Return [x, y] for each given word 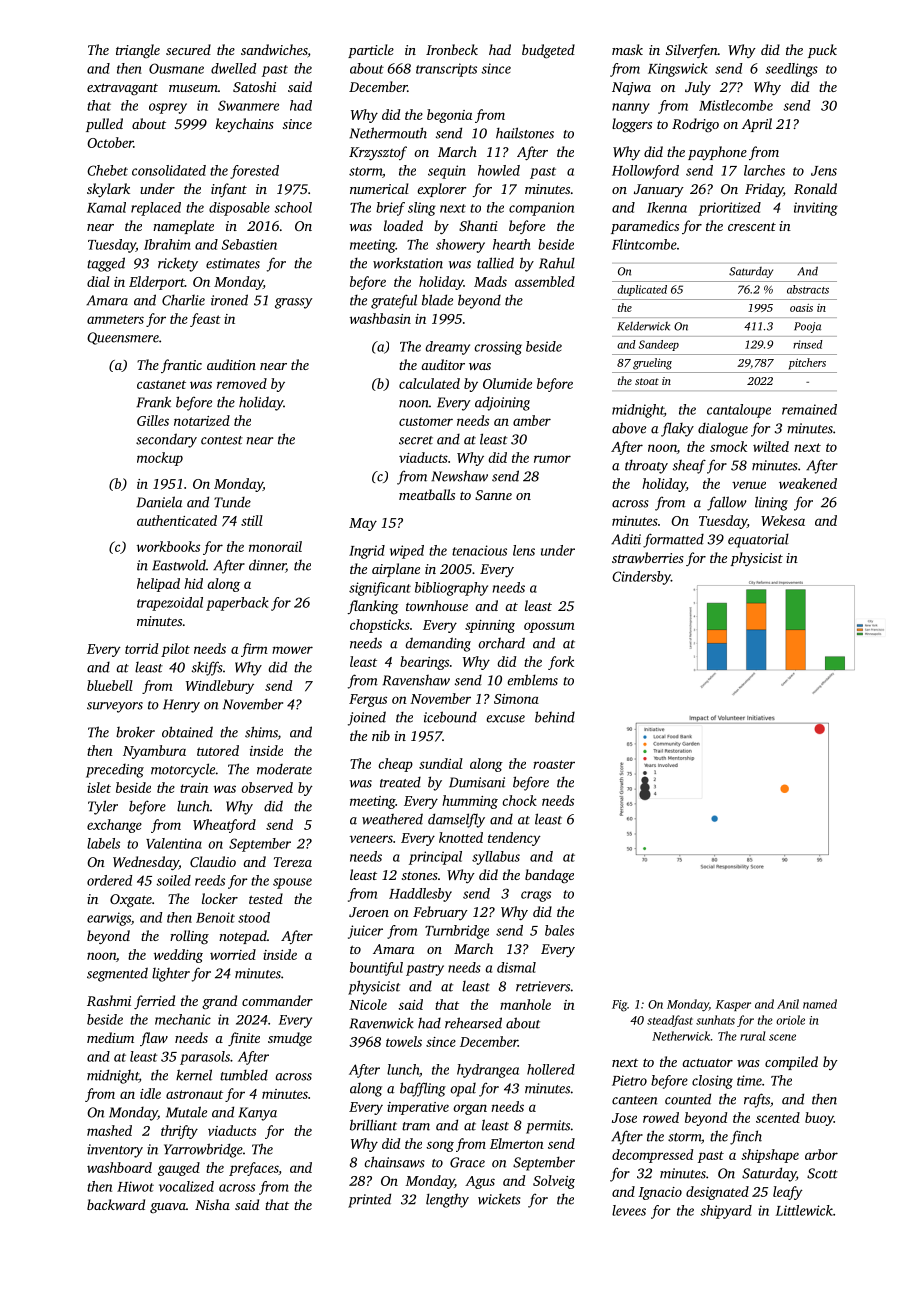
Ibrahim [167, 244]
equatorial [758, 540]
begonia [449, 116]
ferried [154, 1002]
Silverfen [692, 51]
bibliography [451, 589]
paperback [237, 604]
